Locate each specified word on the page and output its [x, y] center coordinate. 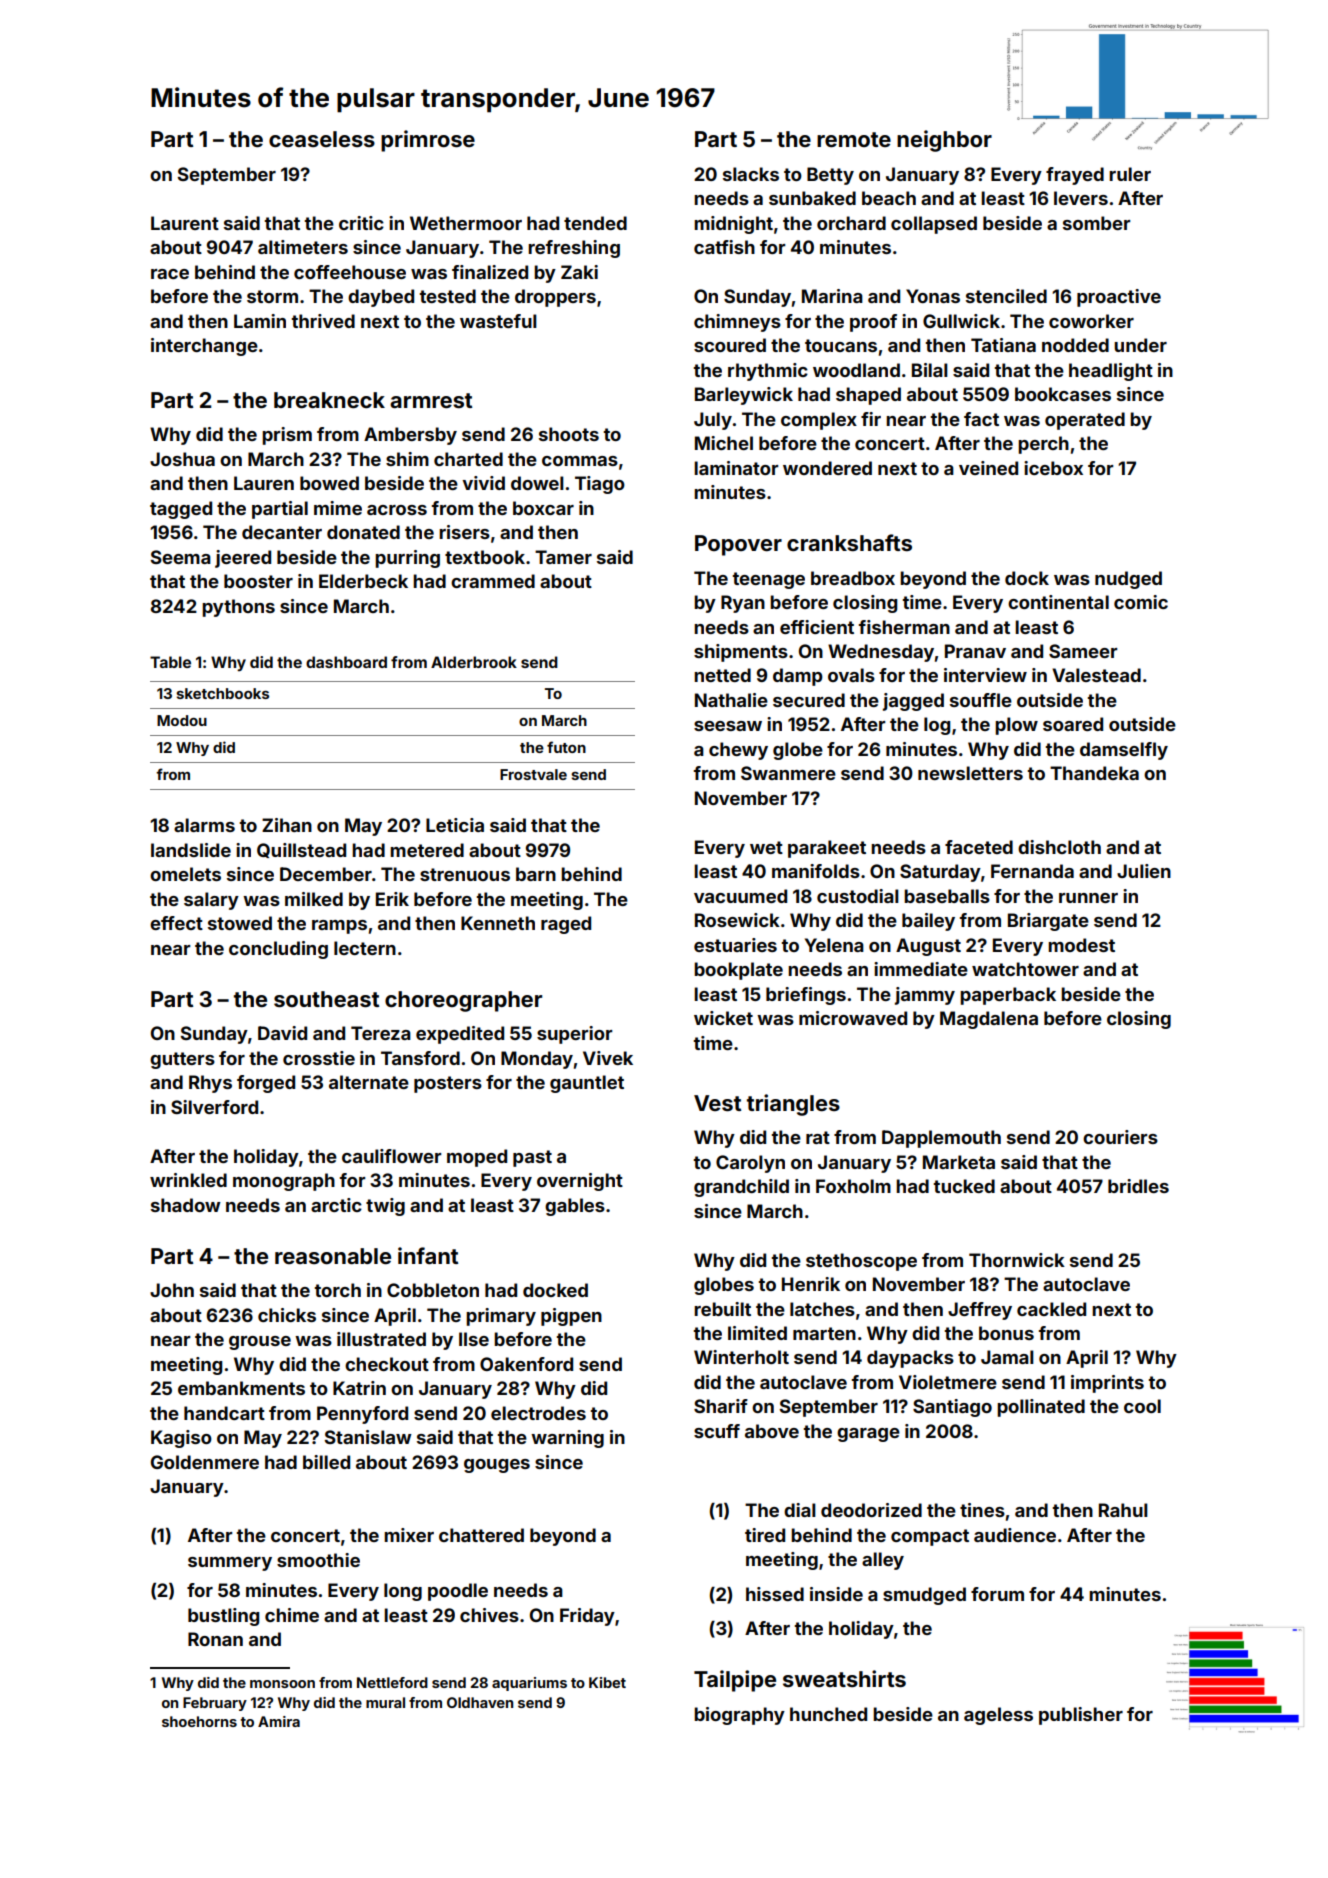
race [170, 274]
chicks [287, 1315]
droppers [555, 298]
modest [1081, 945]
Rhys [210, 1084]
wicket [723, 1018]
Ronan [215, 1639]
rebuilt [722, 1309]
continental [1058, 602]
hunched [828, 1714]
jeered [243, 559]
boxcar [543, 508]
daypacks [910, 1359]
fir [871, 419]
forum [997, 1594]
